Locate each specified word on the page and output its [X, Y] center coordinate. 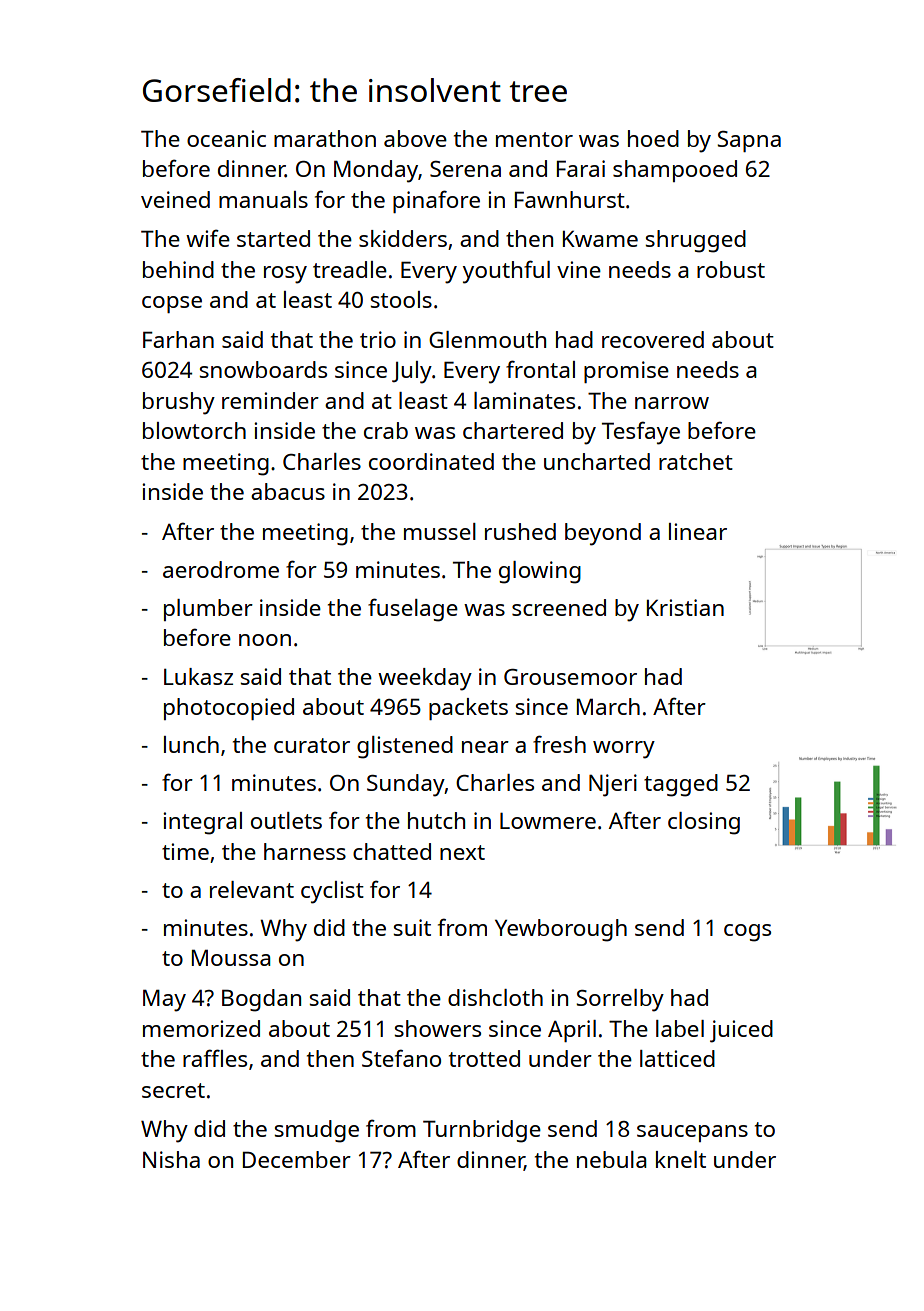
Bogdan [261, 1000]
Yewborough [561, 930]
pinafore [436, 201]
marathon [325, 138]
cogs [747, 933]
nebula [612, 1159]
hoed [653, 138]
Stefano [401, 1058]
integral [202, 823]
